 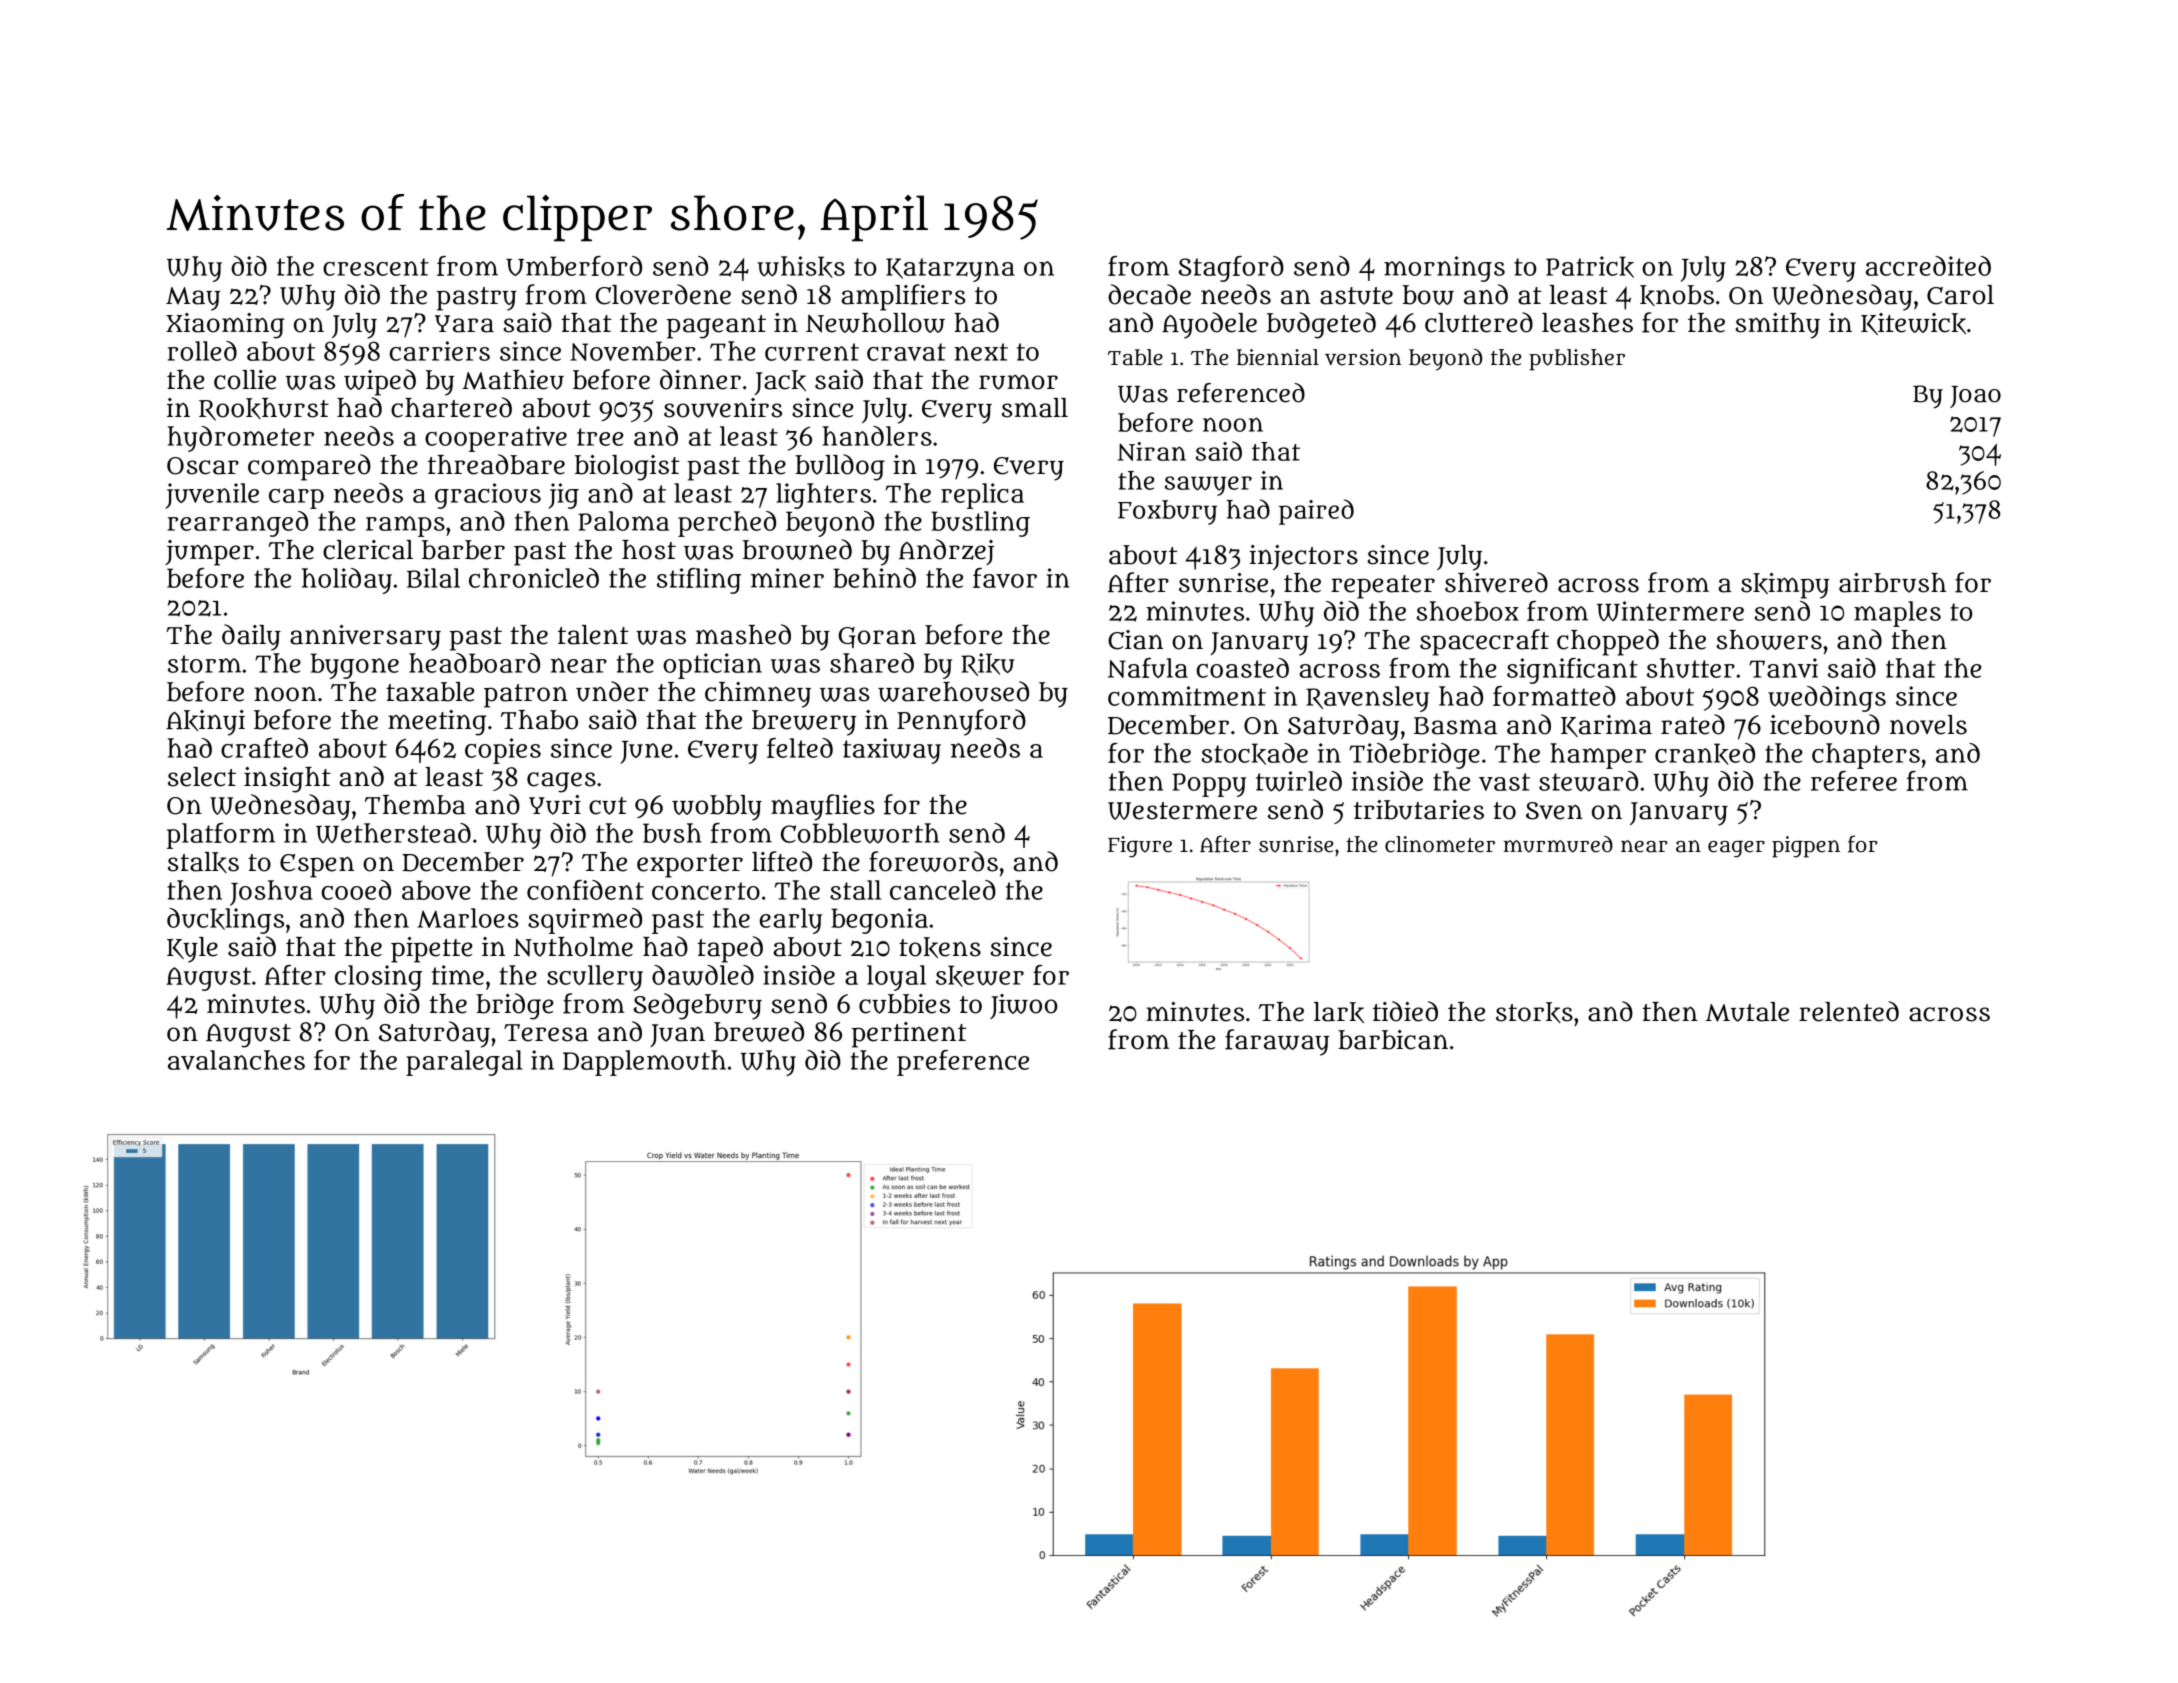 I want to click on loyal, so click(x=896, y=978).
